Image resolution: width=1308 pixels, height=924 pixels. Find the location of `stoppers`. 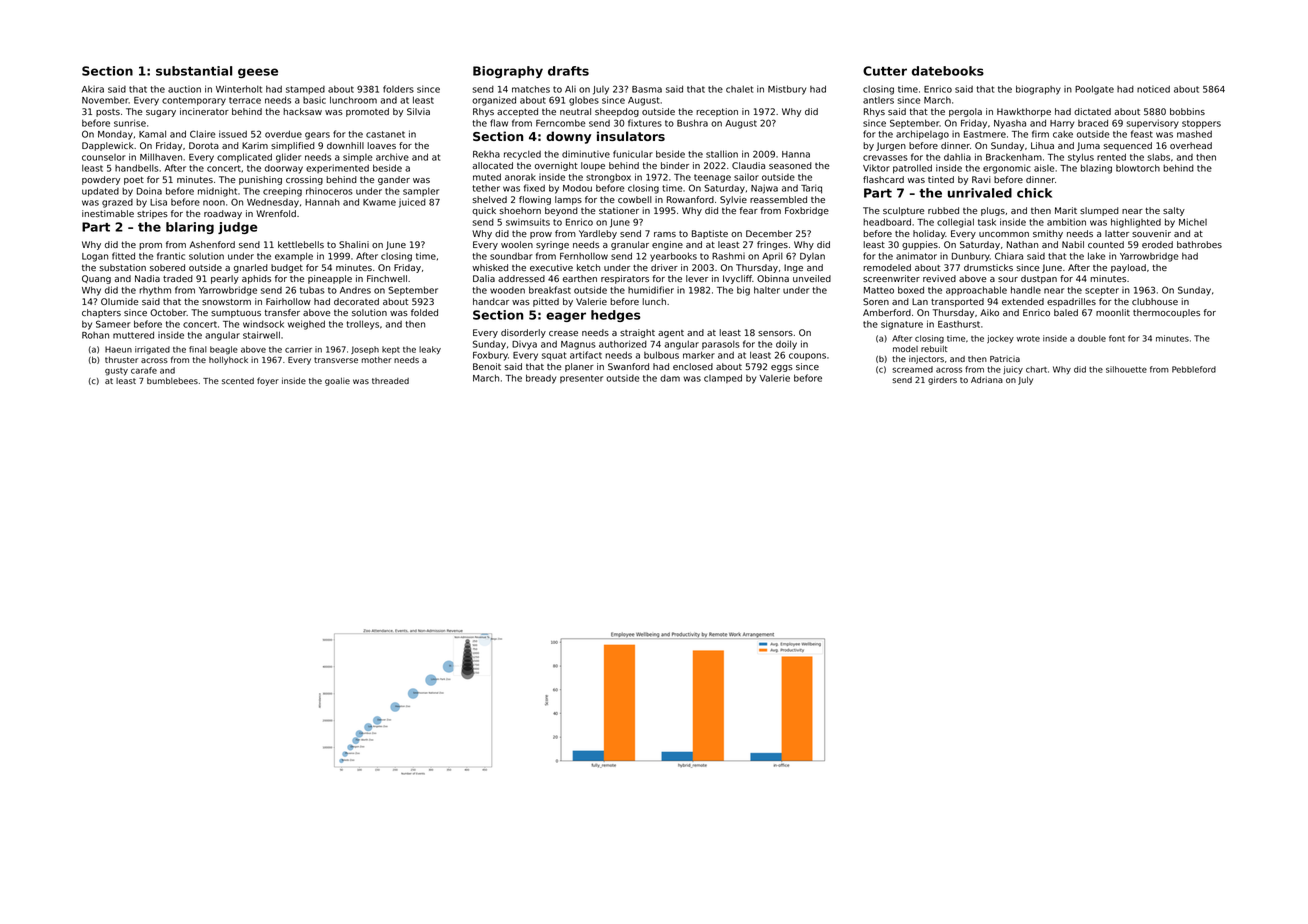

stoppers is located at coordinates (1201, 124).
